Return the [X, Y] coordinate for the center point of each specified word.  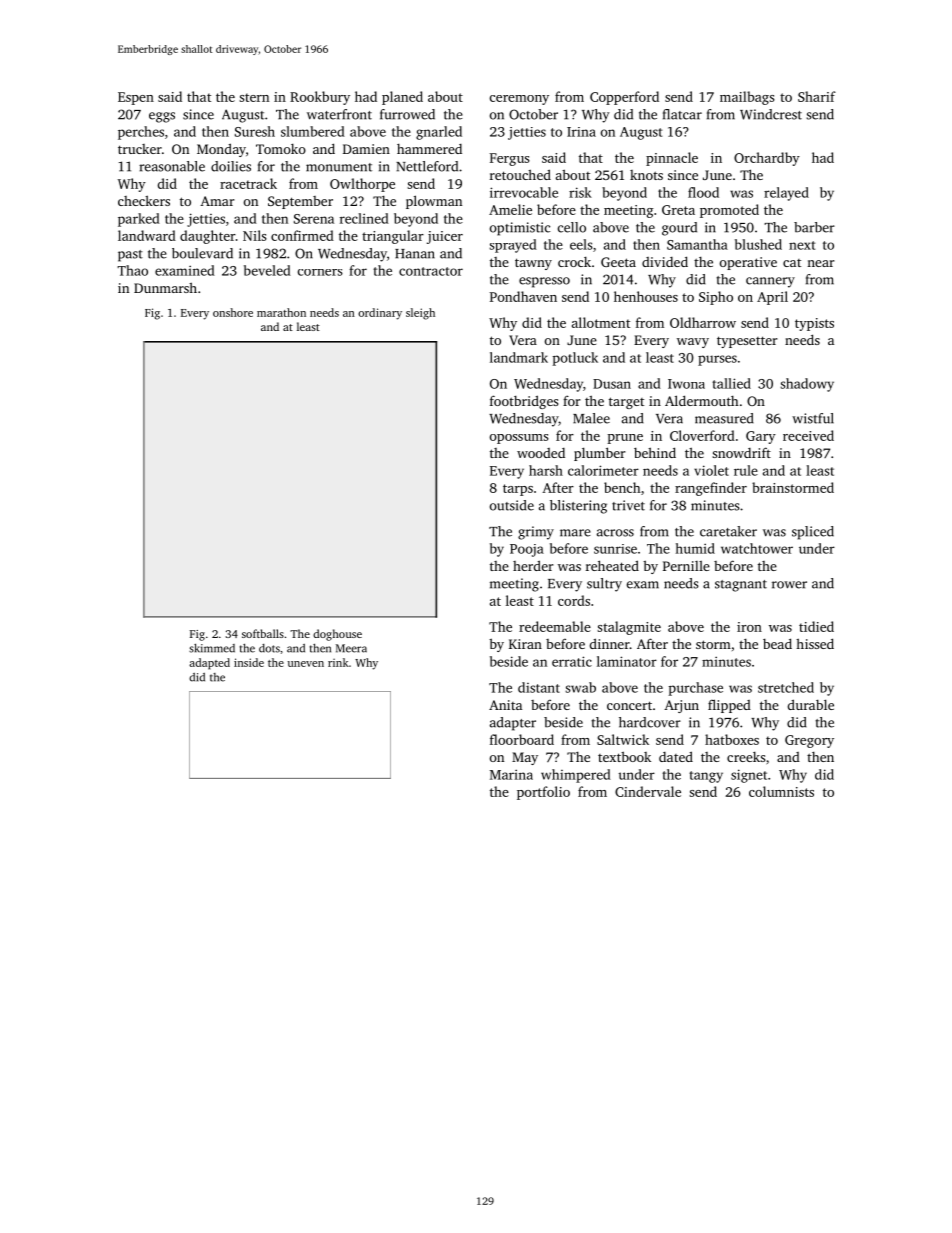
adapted [209, 664]
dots [269, 648]
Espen [136, 98]
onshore [233, 312]
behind [655, 452]
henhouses [646, 296]
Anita [505, 705]
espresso [544, 282]
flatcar [682, 114]
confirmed [302, 235]
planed [402, 98]
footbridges [524, 402]
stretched [786, 687]
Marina [511, 774]
